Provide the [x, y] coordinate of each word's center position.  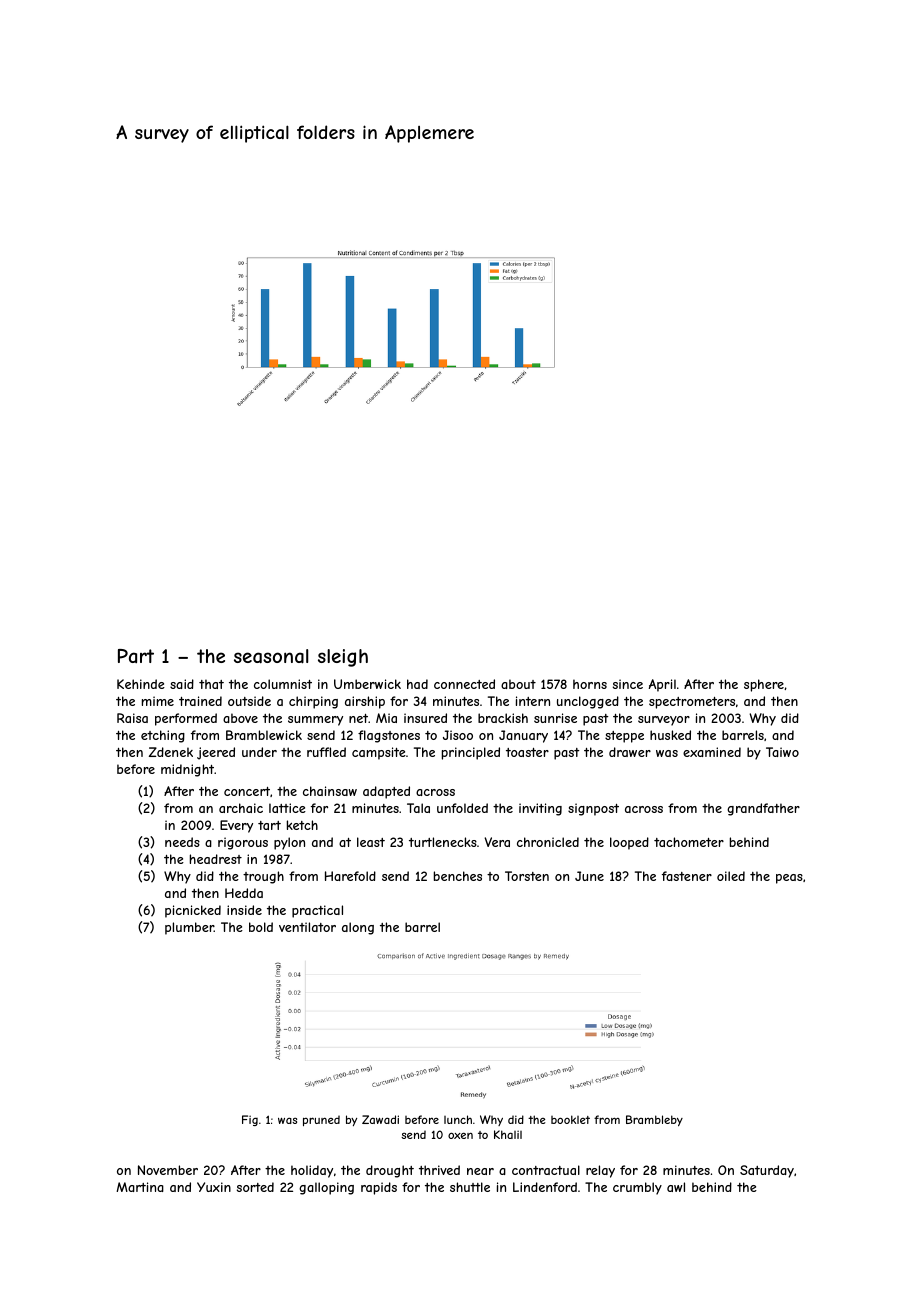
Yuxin [214, 1187]
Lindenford [545, 1187]
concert [247, 791]
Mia [386, 718]
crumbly [637, 1188]
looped [629, 843]
